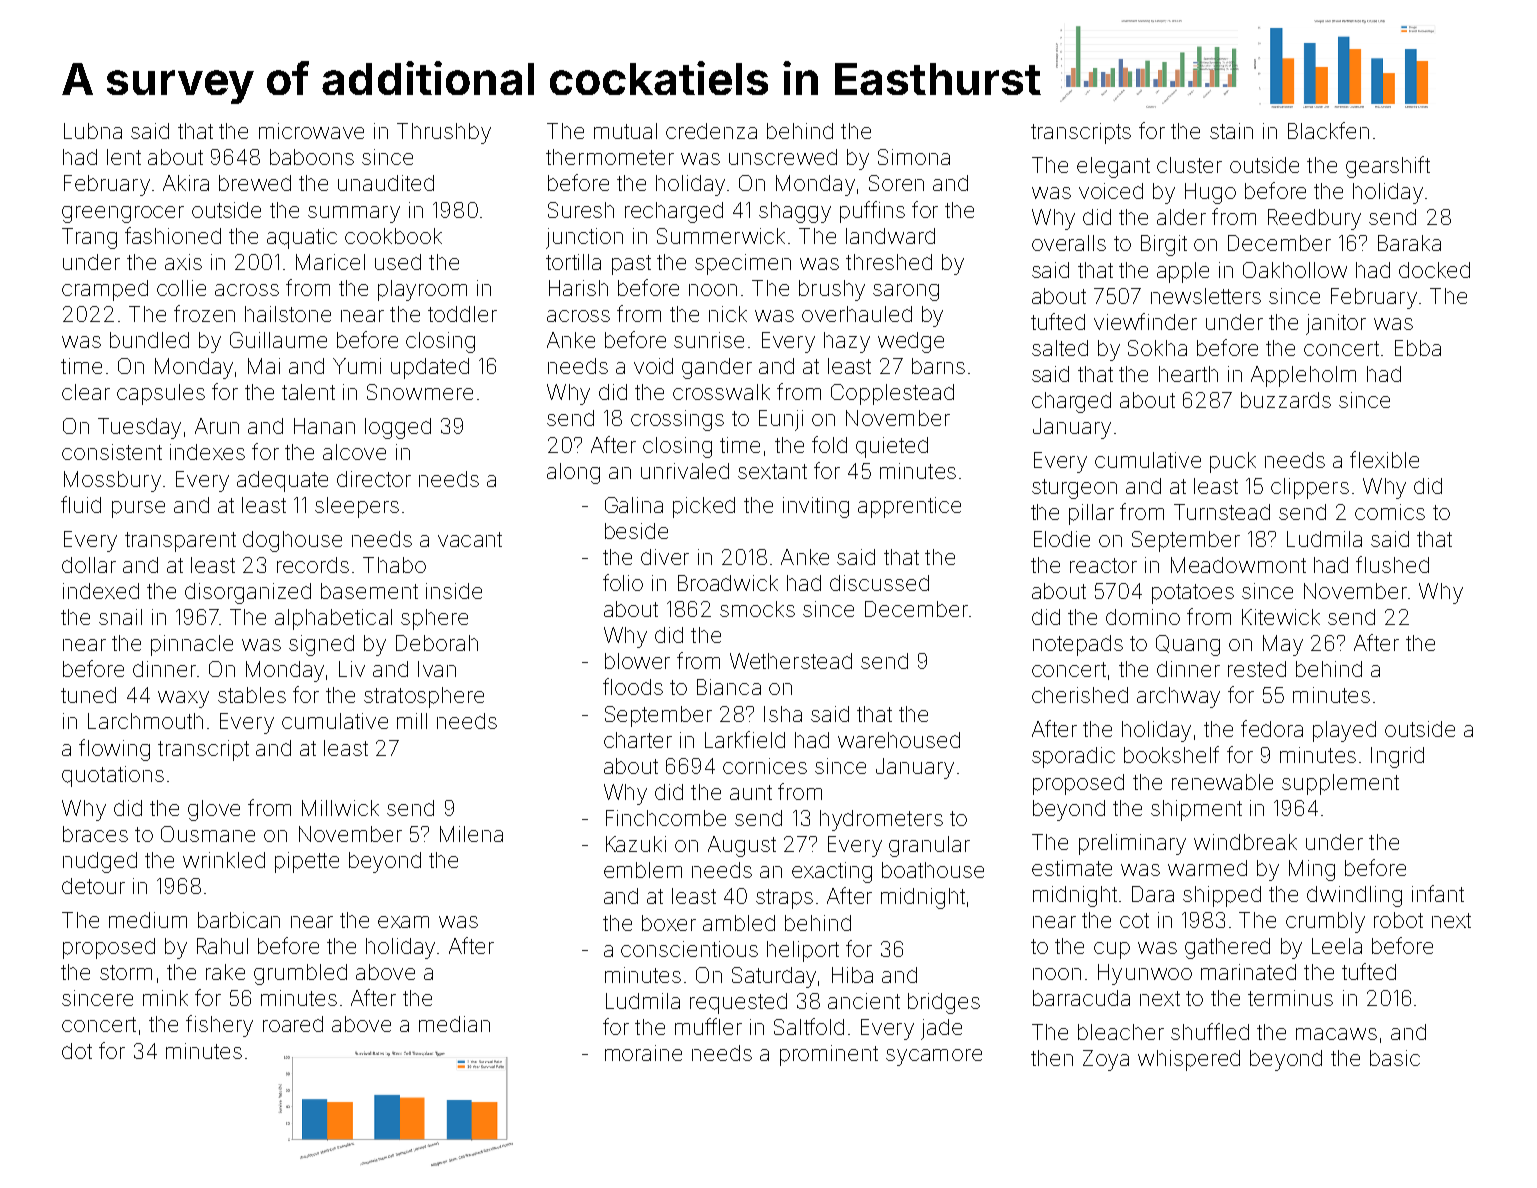 The image size is (1537, 1188). I want to click on Isha, so click(783, 714).
